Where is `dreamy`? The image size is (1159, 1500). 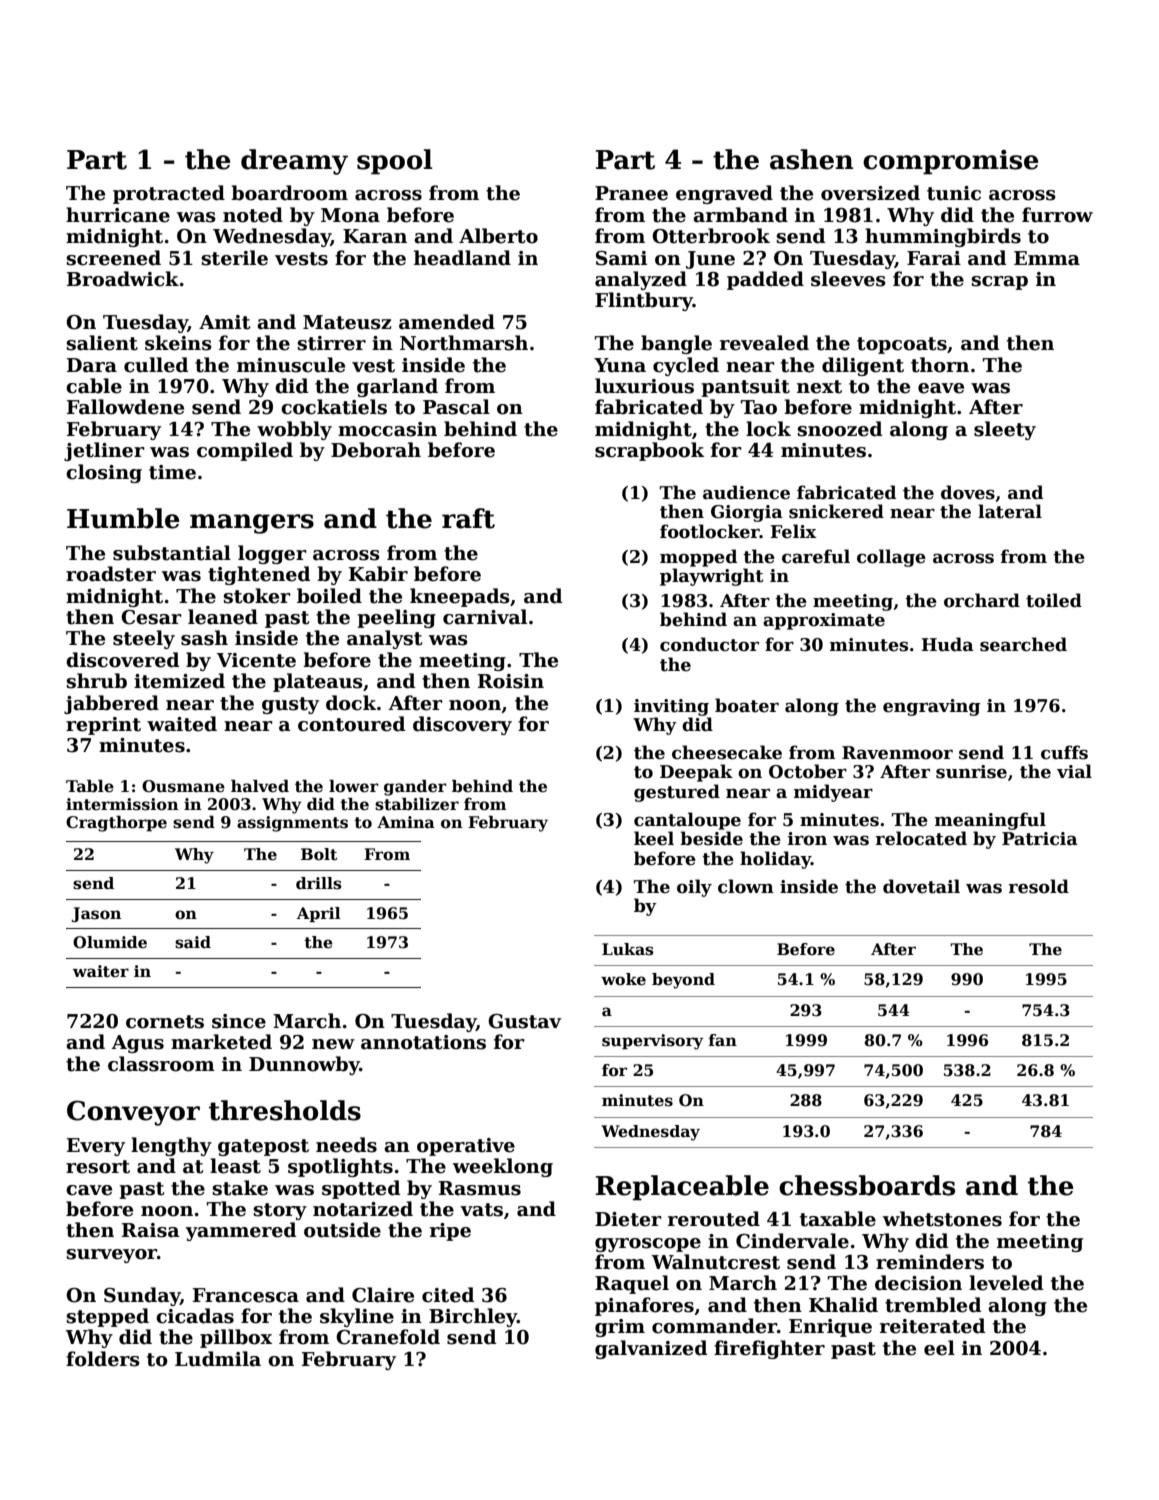 dreamy is located at coordinates (294, 162).
